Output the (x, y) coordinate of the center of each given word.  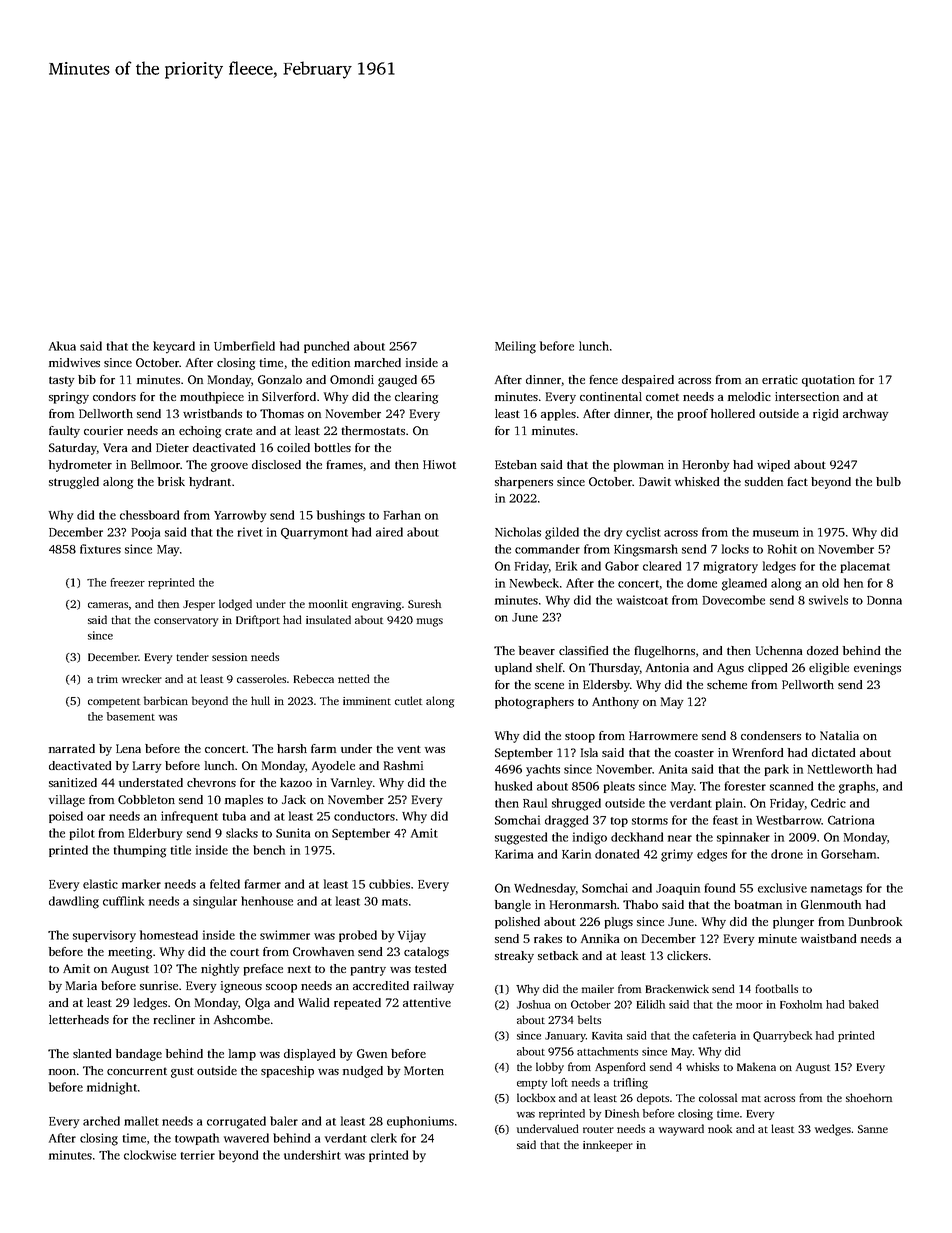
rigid (825, 415)
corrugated (236, 1122)
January (565, 1037)
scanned (791, 786)
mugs (430, 622)
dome (702, 583)
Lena (128, 748)
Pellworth (808, 684)
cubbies (389, 884)
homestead (169, 935)
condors (114, 396)
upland (513, 669)
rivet (250, 532)
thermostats (373, 430)
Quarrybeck (782, 1036)
